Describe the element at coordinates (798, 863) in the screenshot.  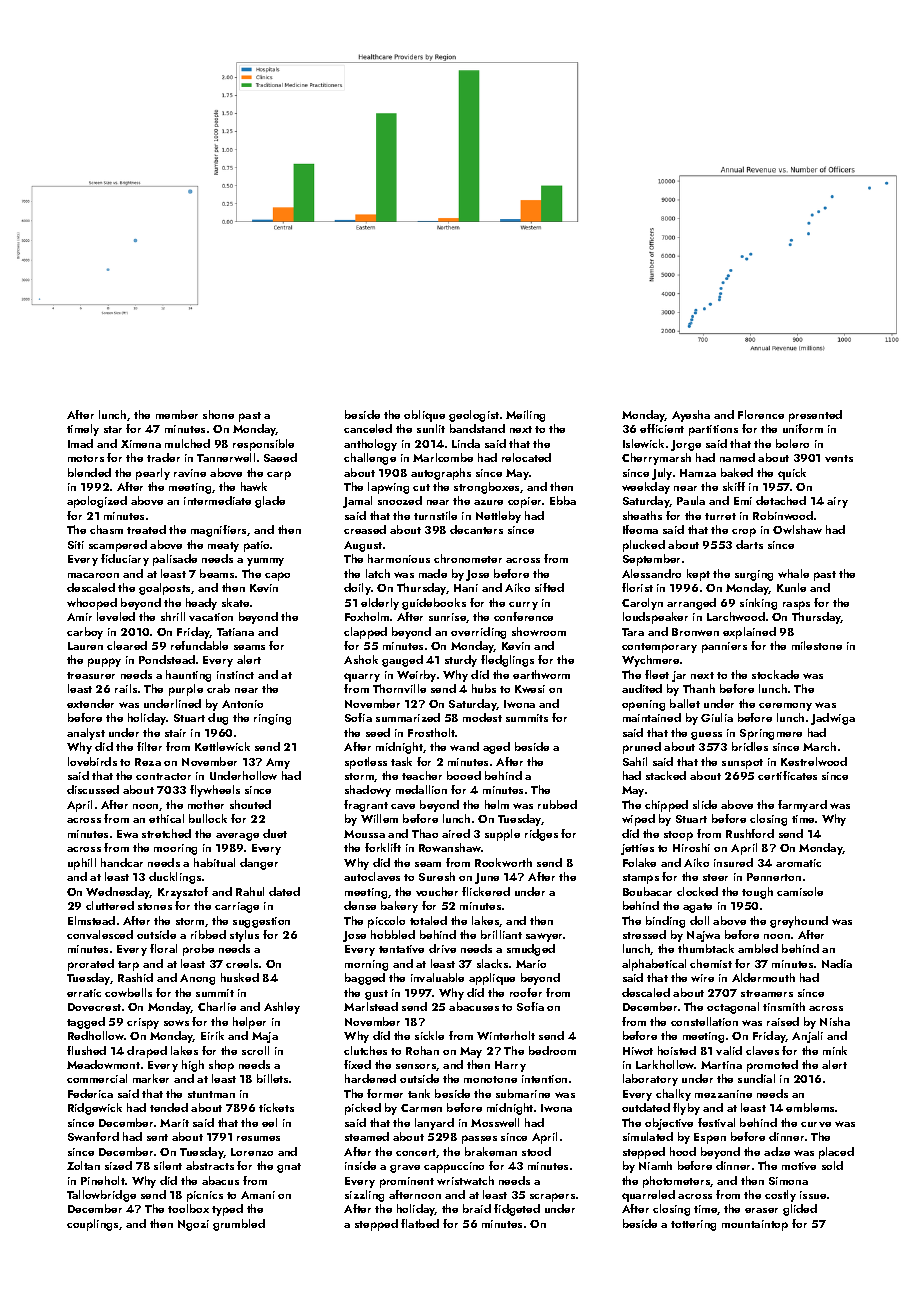
I see `aromatic` at that location.
